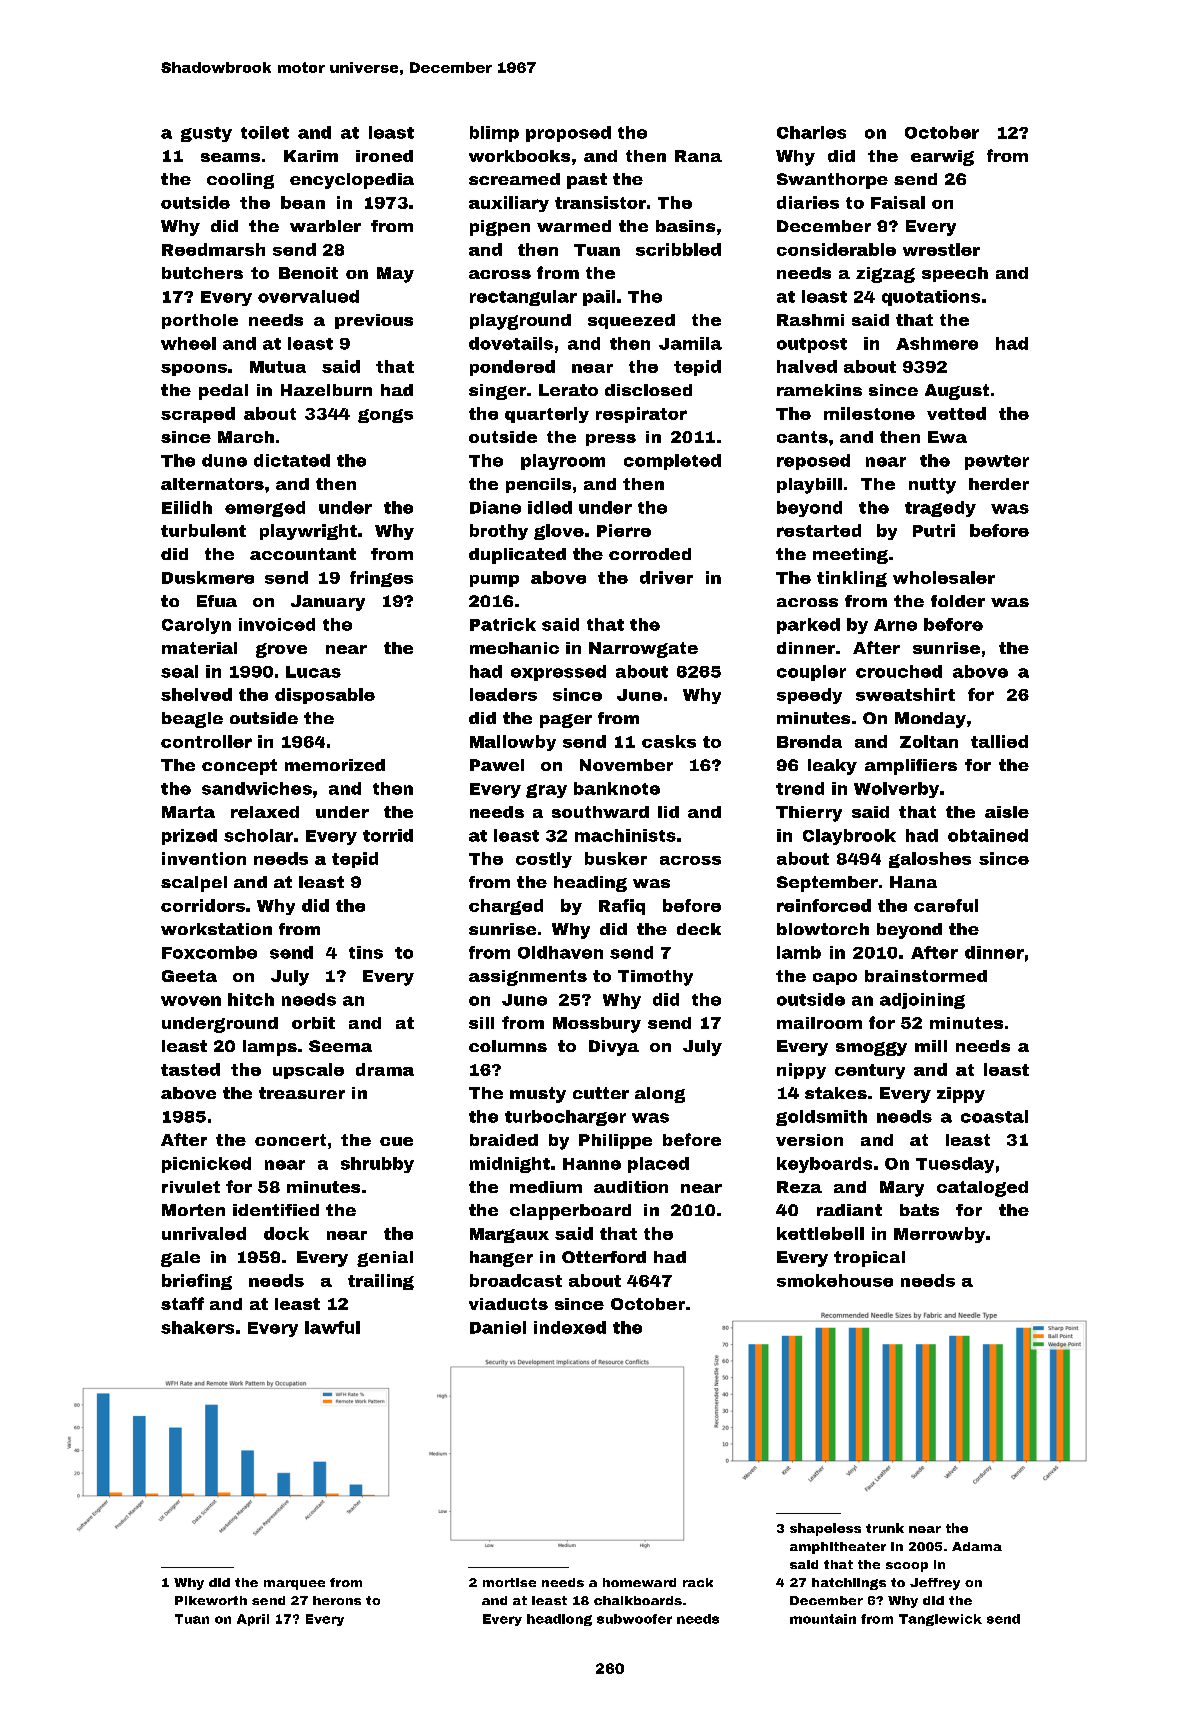 Image resolution: width=1190 pixels, height=1724 pixels. Describe the element at coordinates (824, 905) in the screenshot. I see `reinforced` at that location.
